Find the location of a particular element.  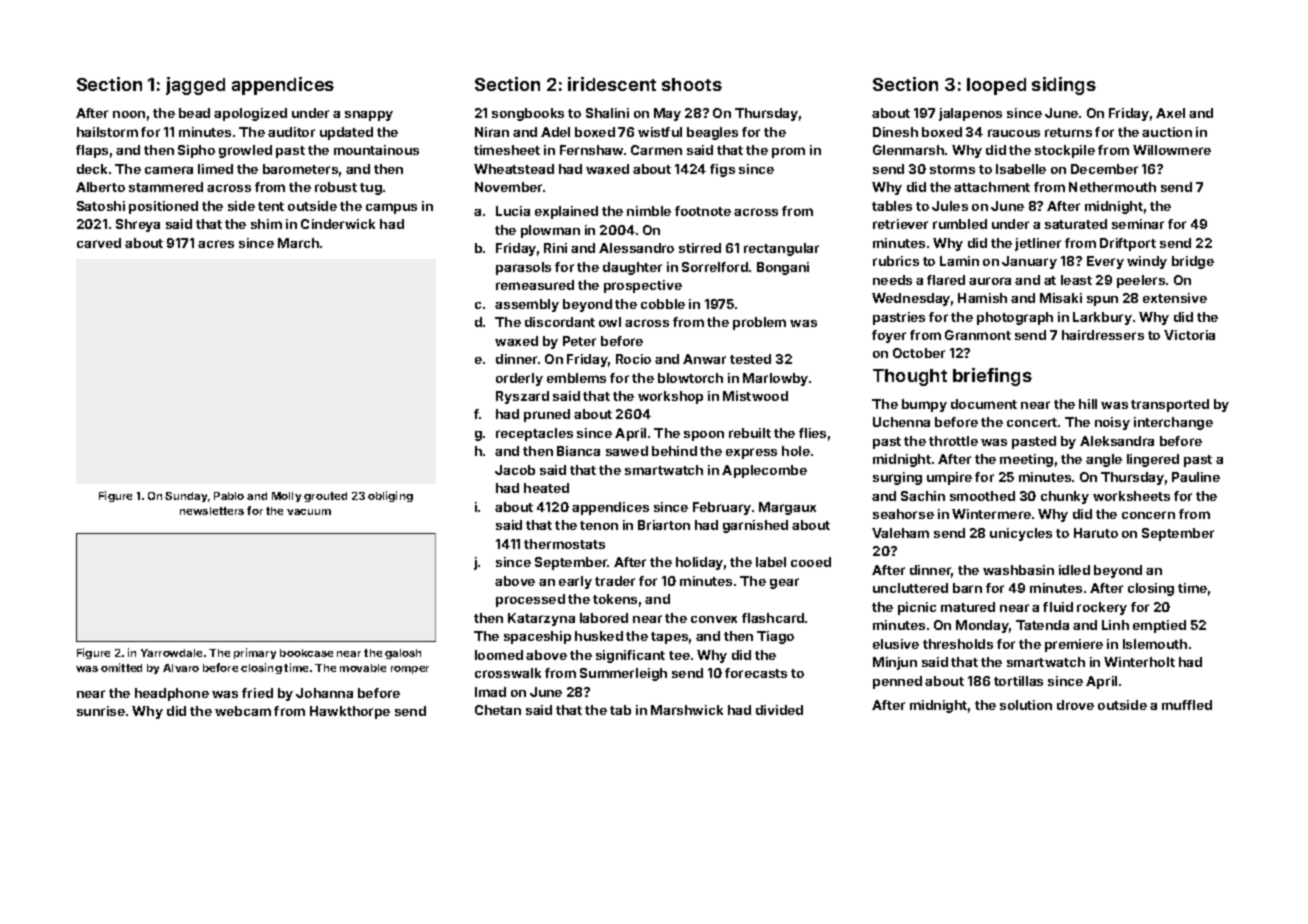

solution is located at coordinates (1026, 705).
